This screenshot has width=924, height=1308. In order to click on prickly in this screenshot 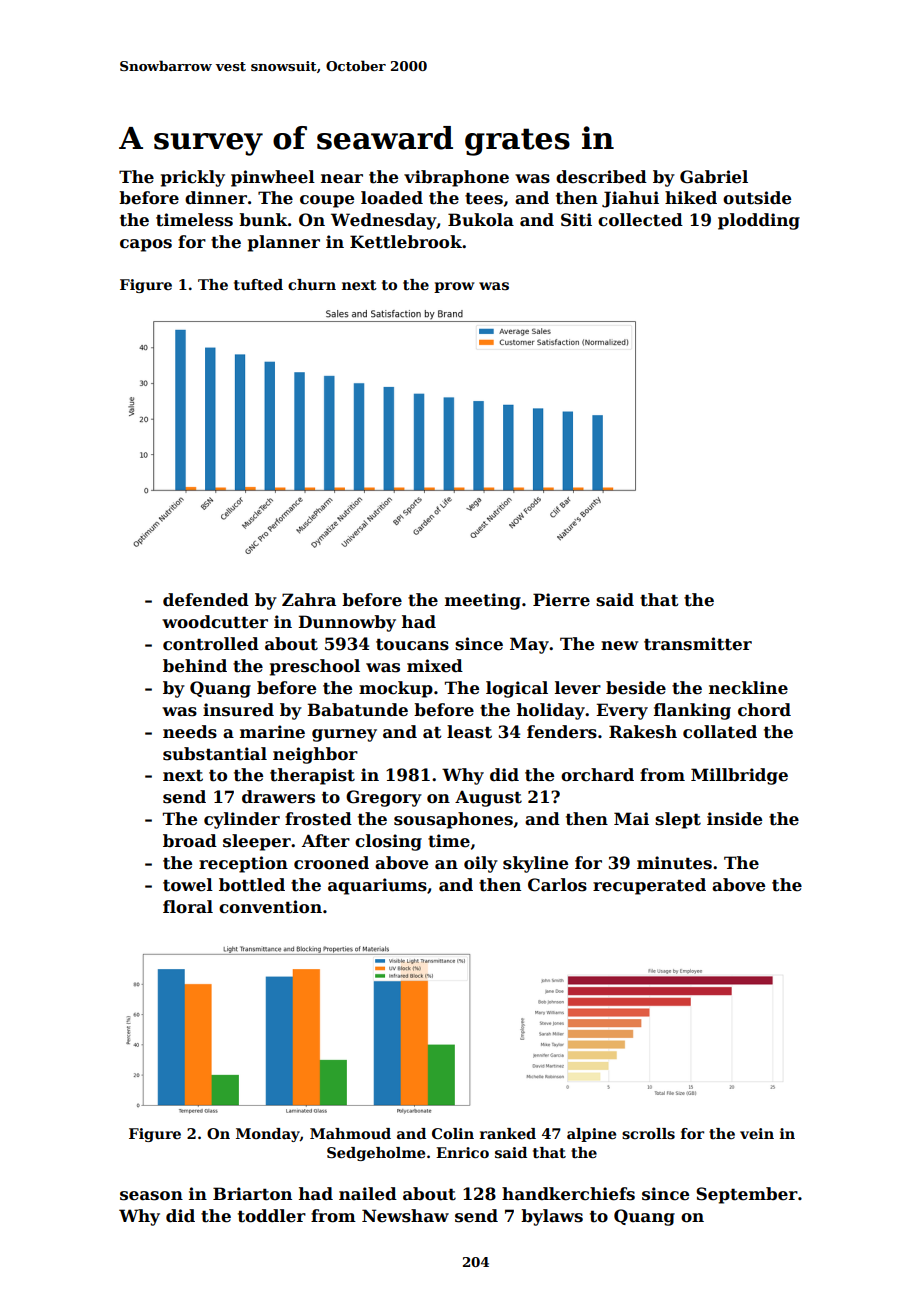, I will do `click(193, 178)`.
